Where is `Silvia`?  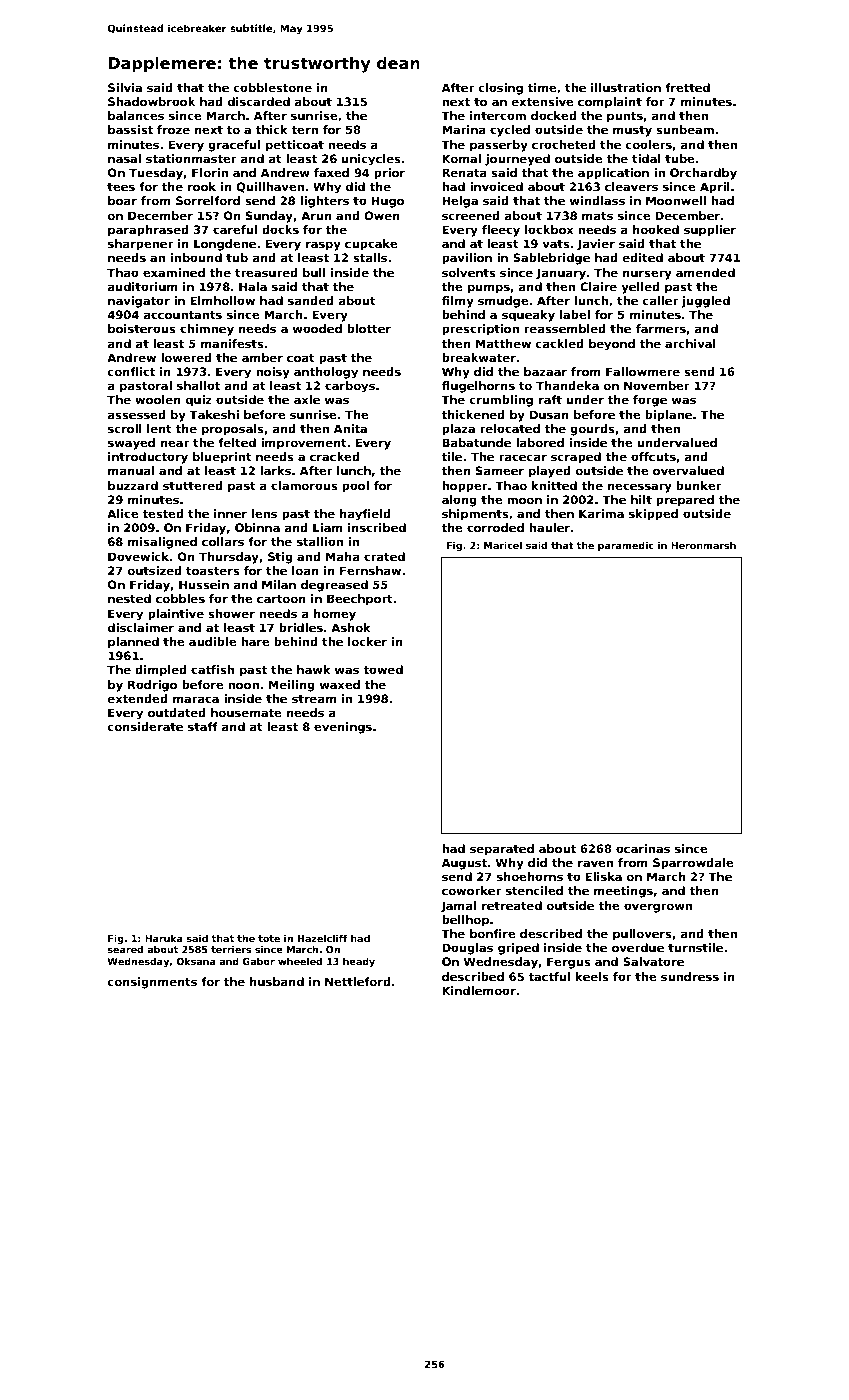 Silvia is located at coordinates (125, 87).
